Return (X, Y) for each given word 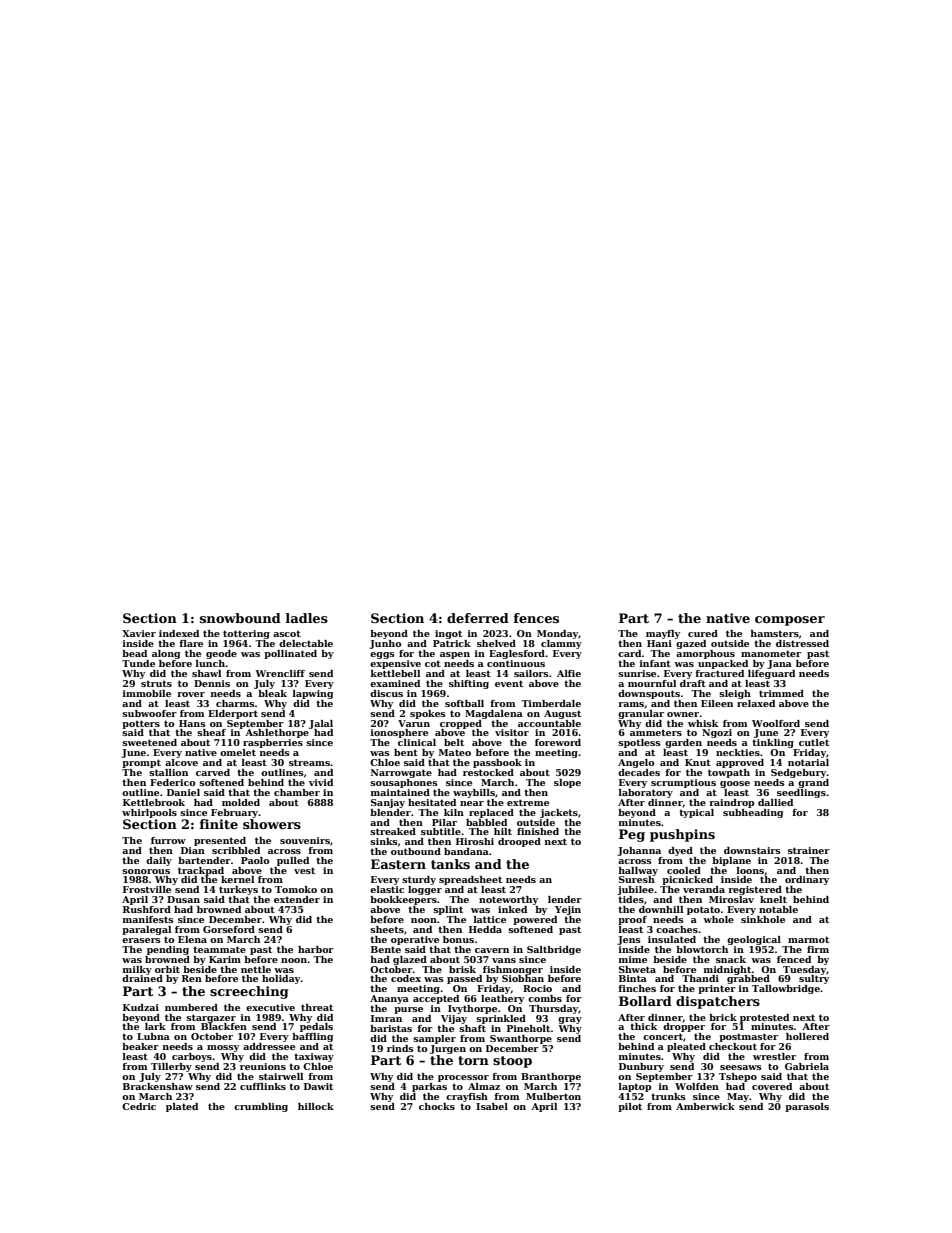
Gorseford (229, 929)
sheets (387, 929)
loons (750, 870)
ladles (306, 618)
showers (272, 824)
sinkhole (763, 919)
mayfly (663, 634)
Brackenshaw (158, 1086)
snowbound (240, 618)
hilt (503, 831)
